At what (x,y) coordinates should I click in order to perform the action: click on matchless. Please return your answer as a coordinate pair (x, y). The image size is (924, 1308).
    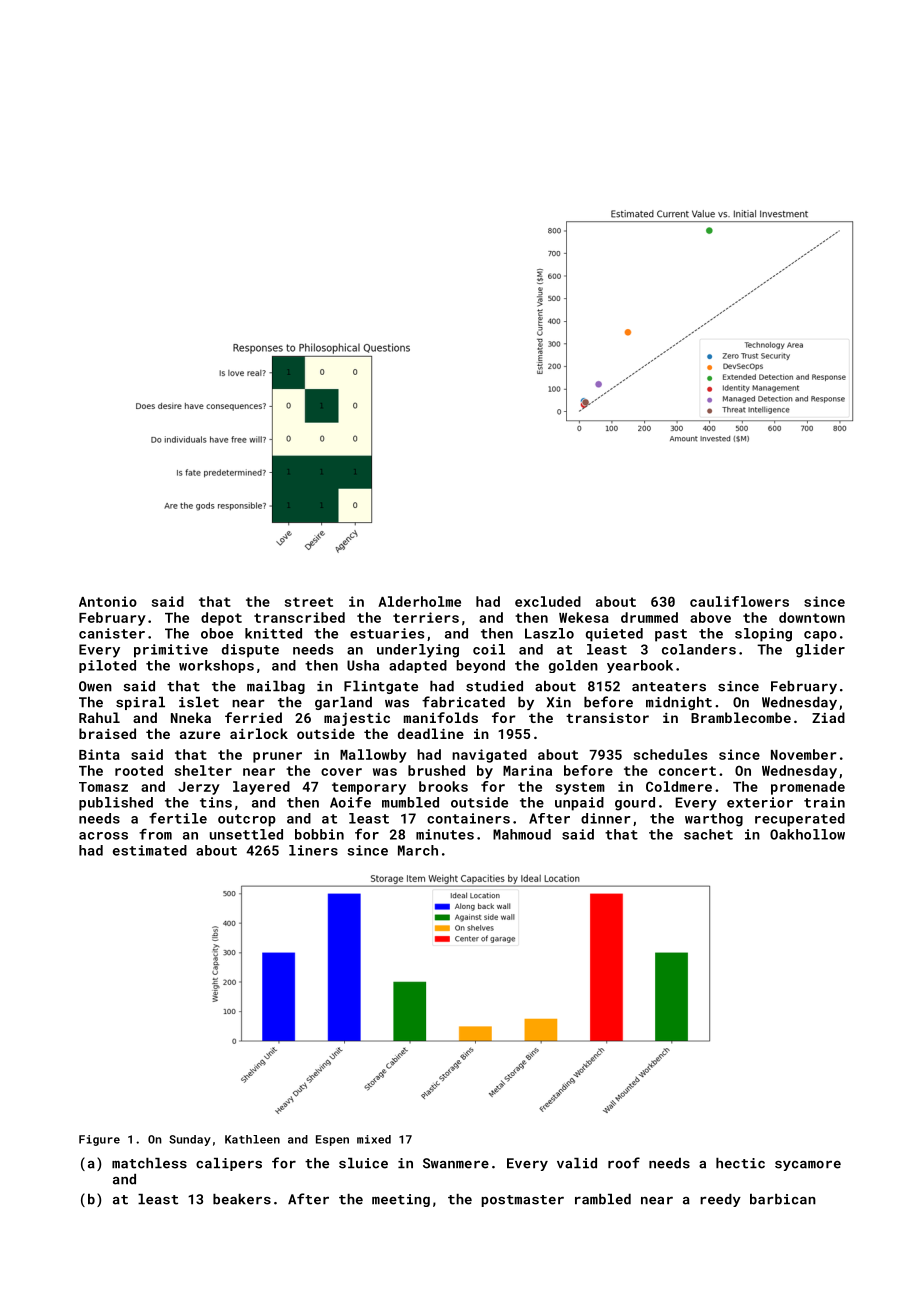
    Looking at the image, I should click on (149, 1163).
